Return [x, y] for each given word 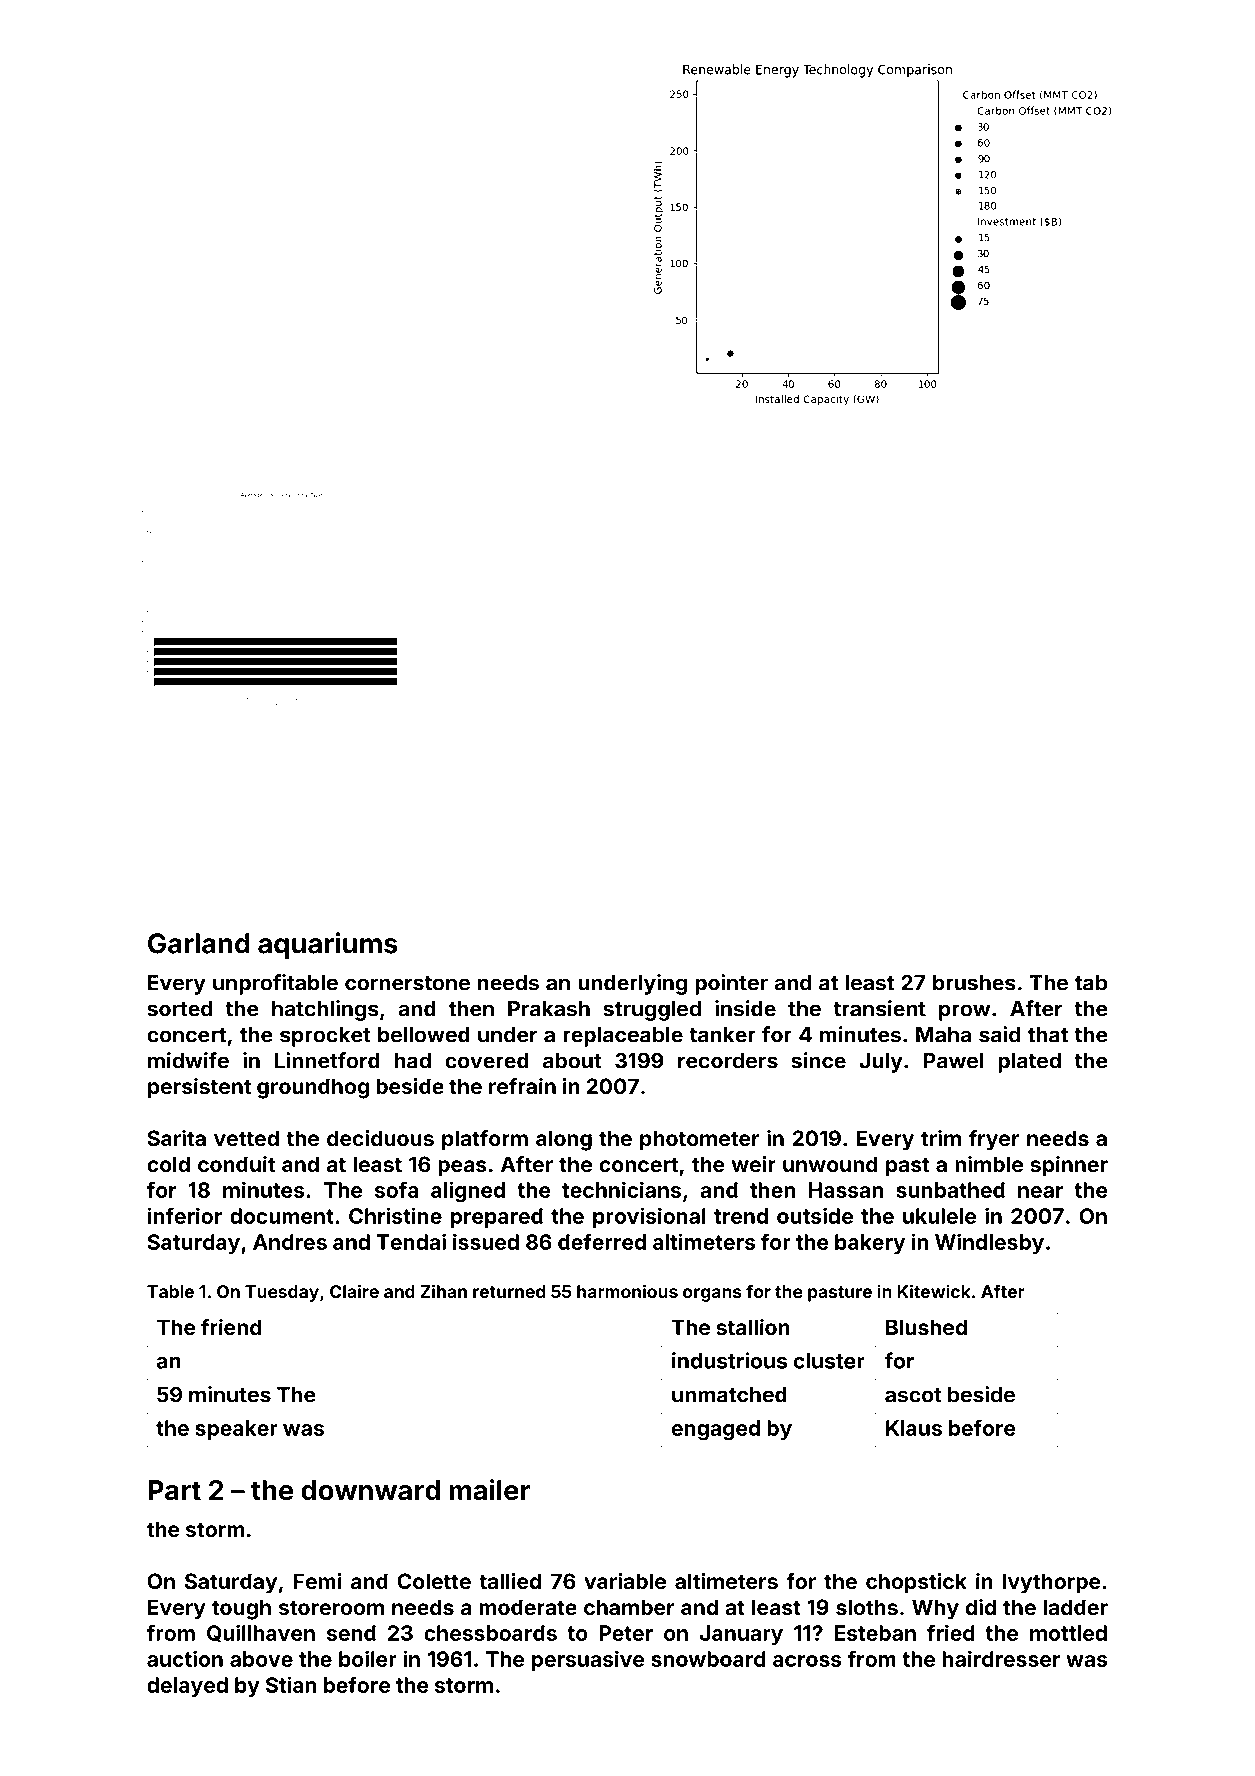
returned [509, 1291]
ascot [913, 1395]
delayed [187, 1687]
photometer [699, 1140]
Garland [199, 943]
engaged [716, 1430]
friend [231, 1327]
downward [370, 1490]
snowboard [708, 1659]
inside [745, 1008]
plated [1029, 1063]
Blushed [926, 1327]
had [413, 1061]
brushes [974, 983]
